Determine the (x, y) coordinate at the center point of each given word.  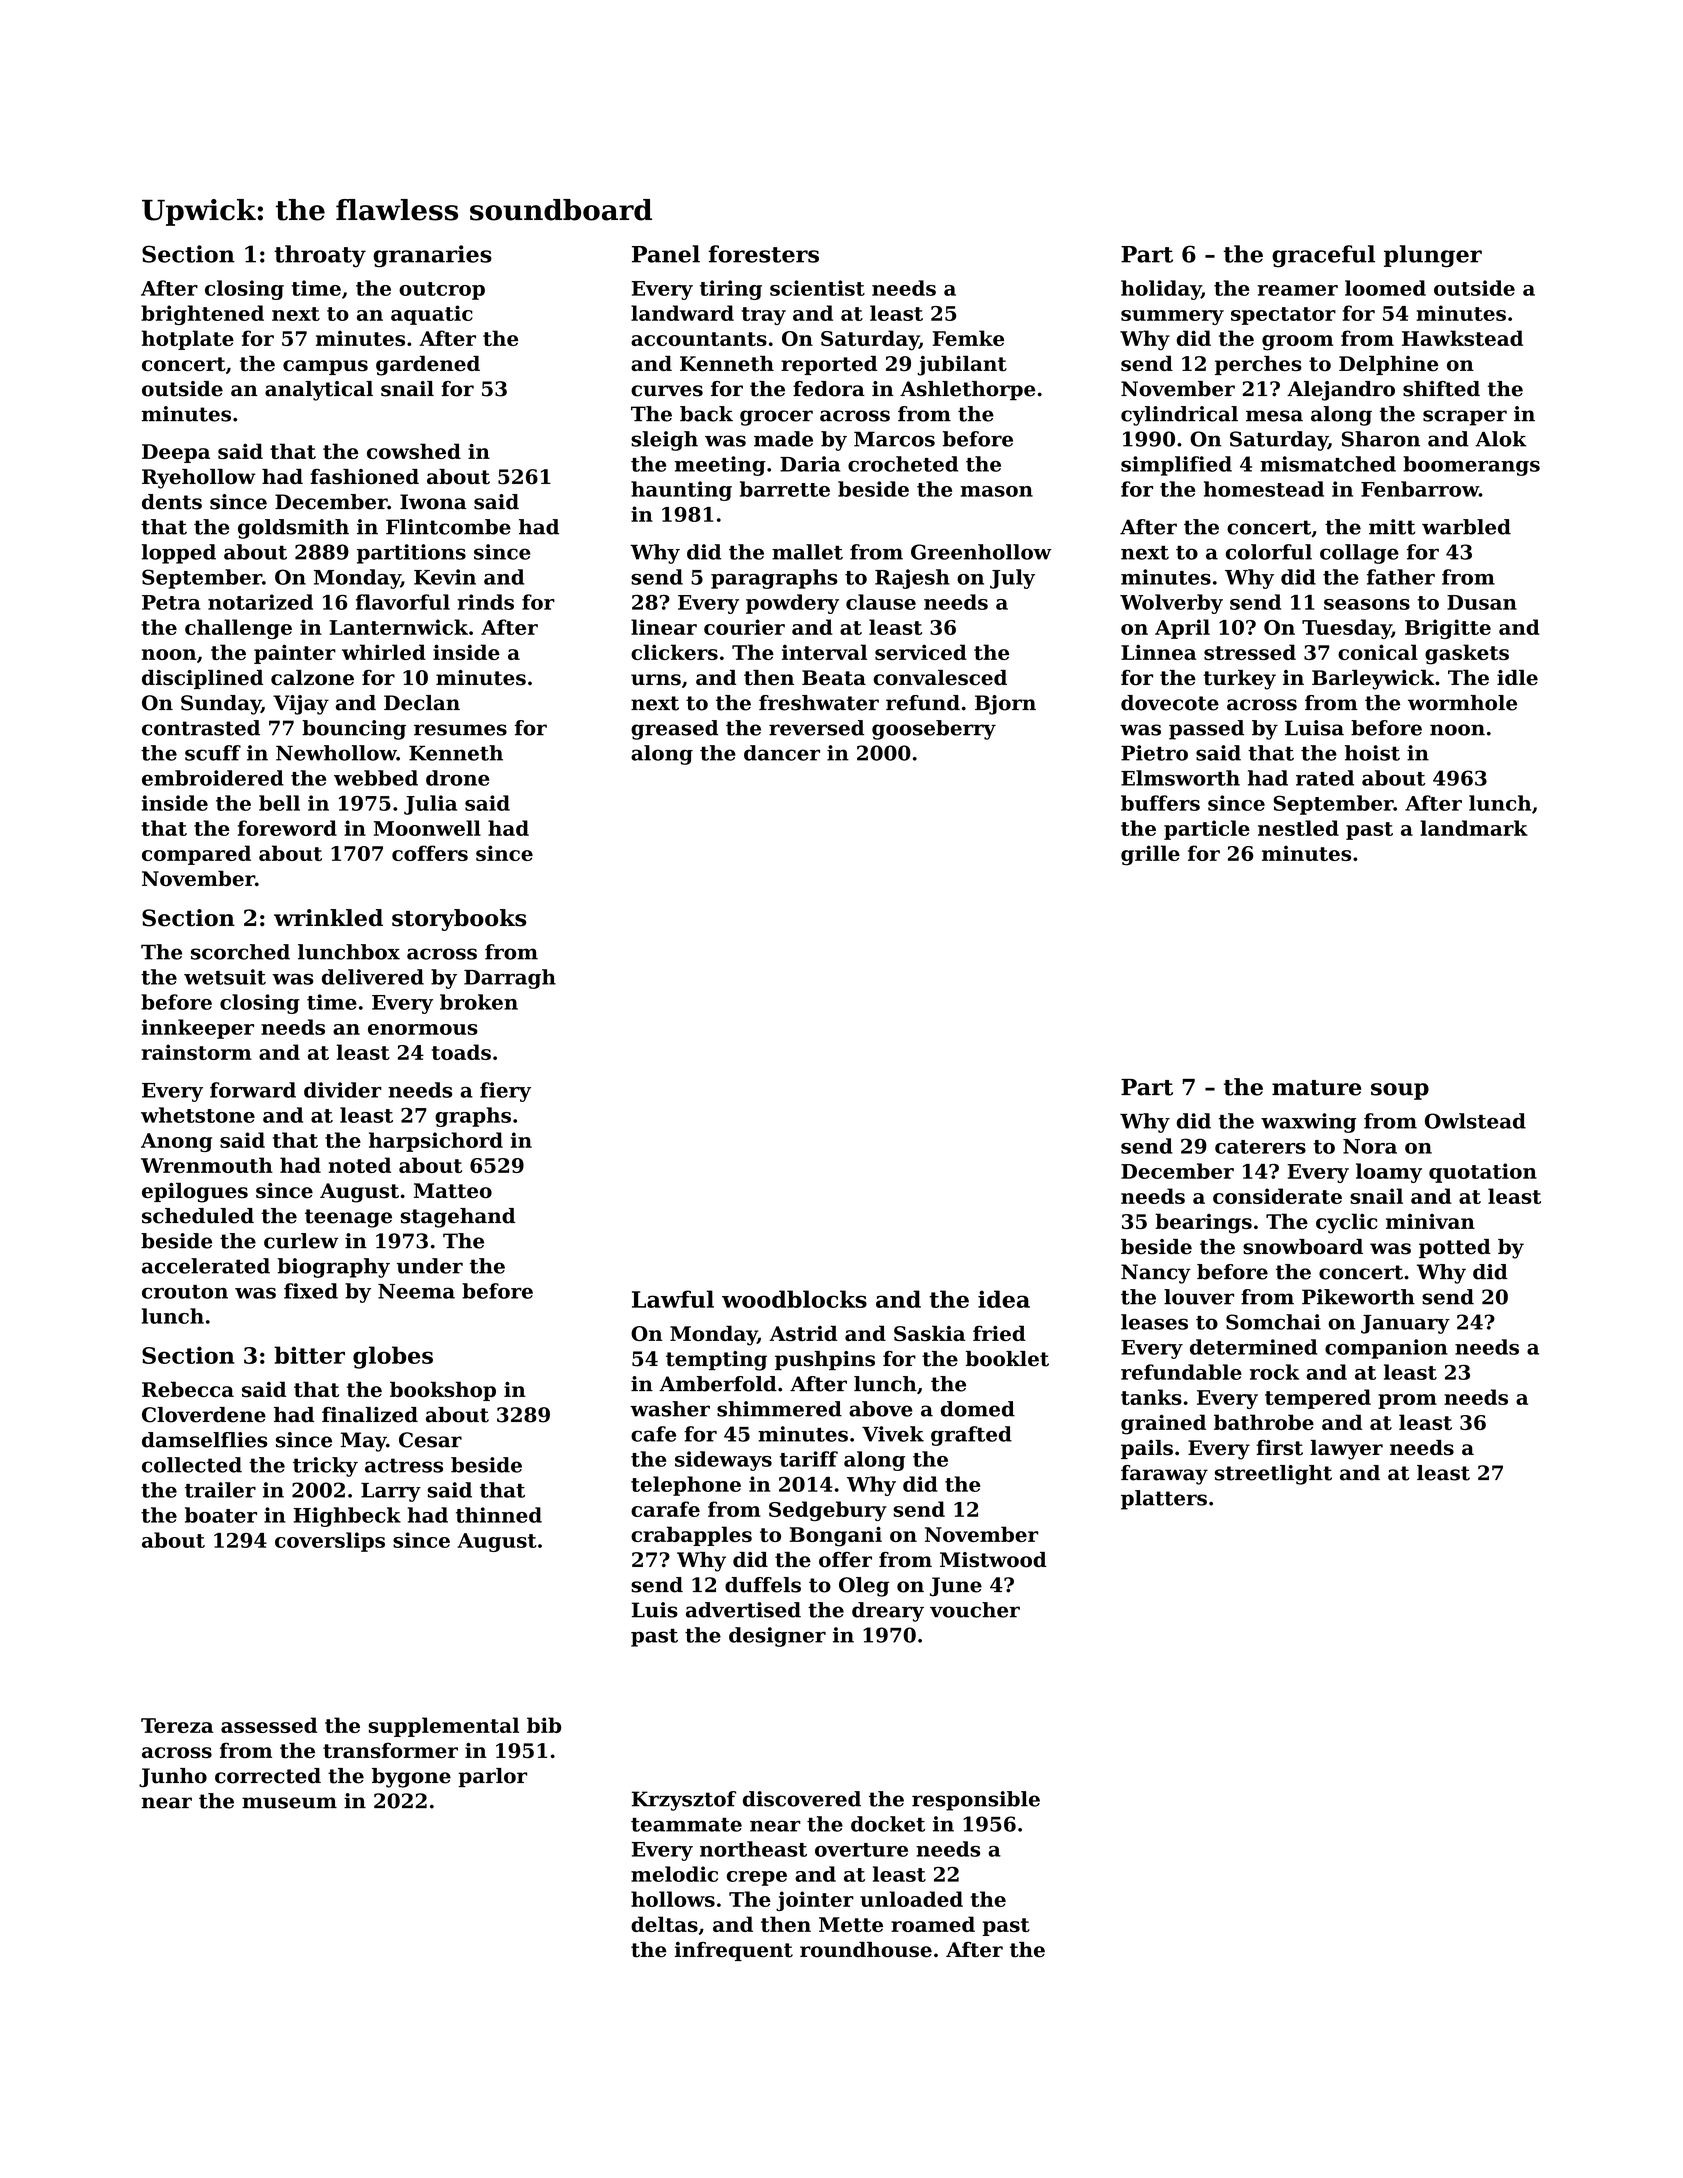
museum (289, 1803)
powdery (792, 604)
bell (279, 803)
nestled (1298, 828)
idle (1517, 678)
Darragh (510, 979)
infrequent (734, 1951)
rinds (485, 602)
